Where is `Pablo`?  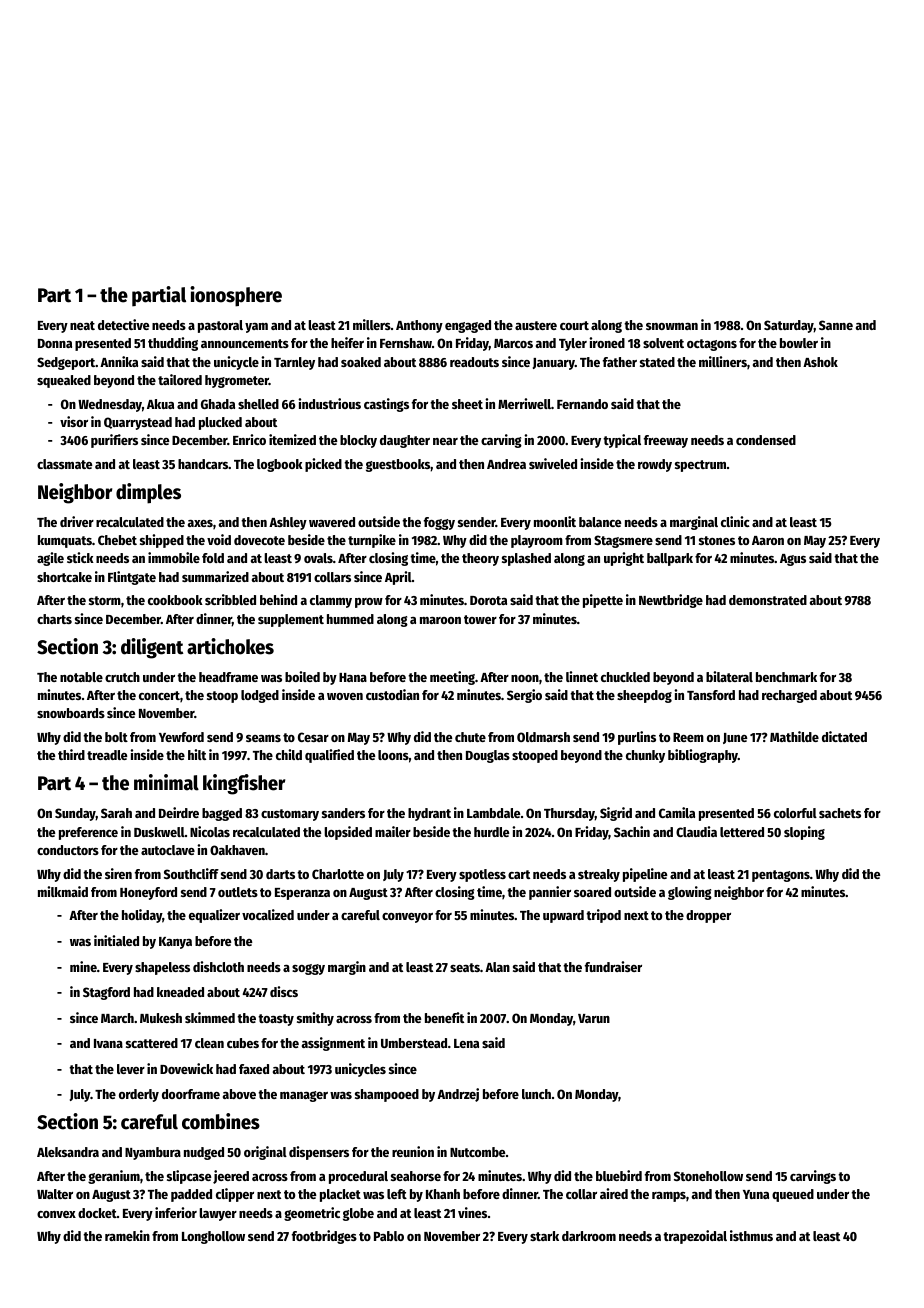 Pablo is located at coordinates (389, 1236).
